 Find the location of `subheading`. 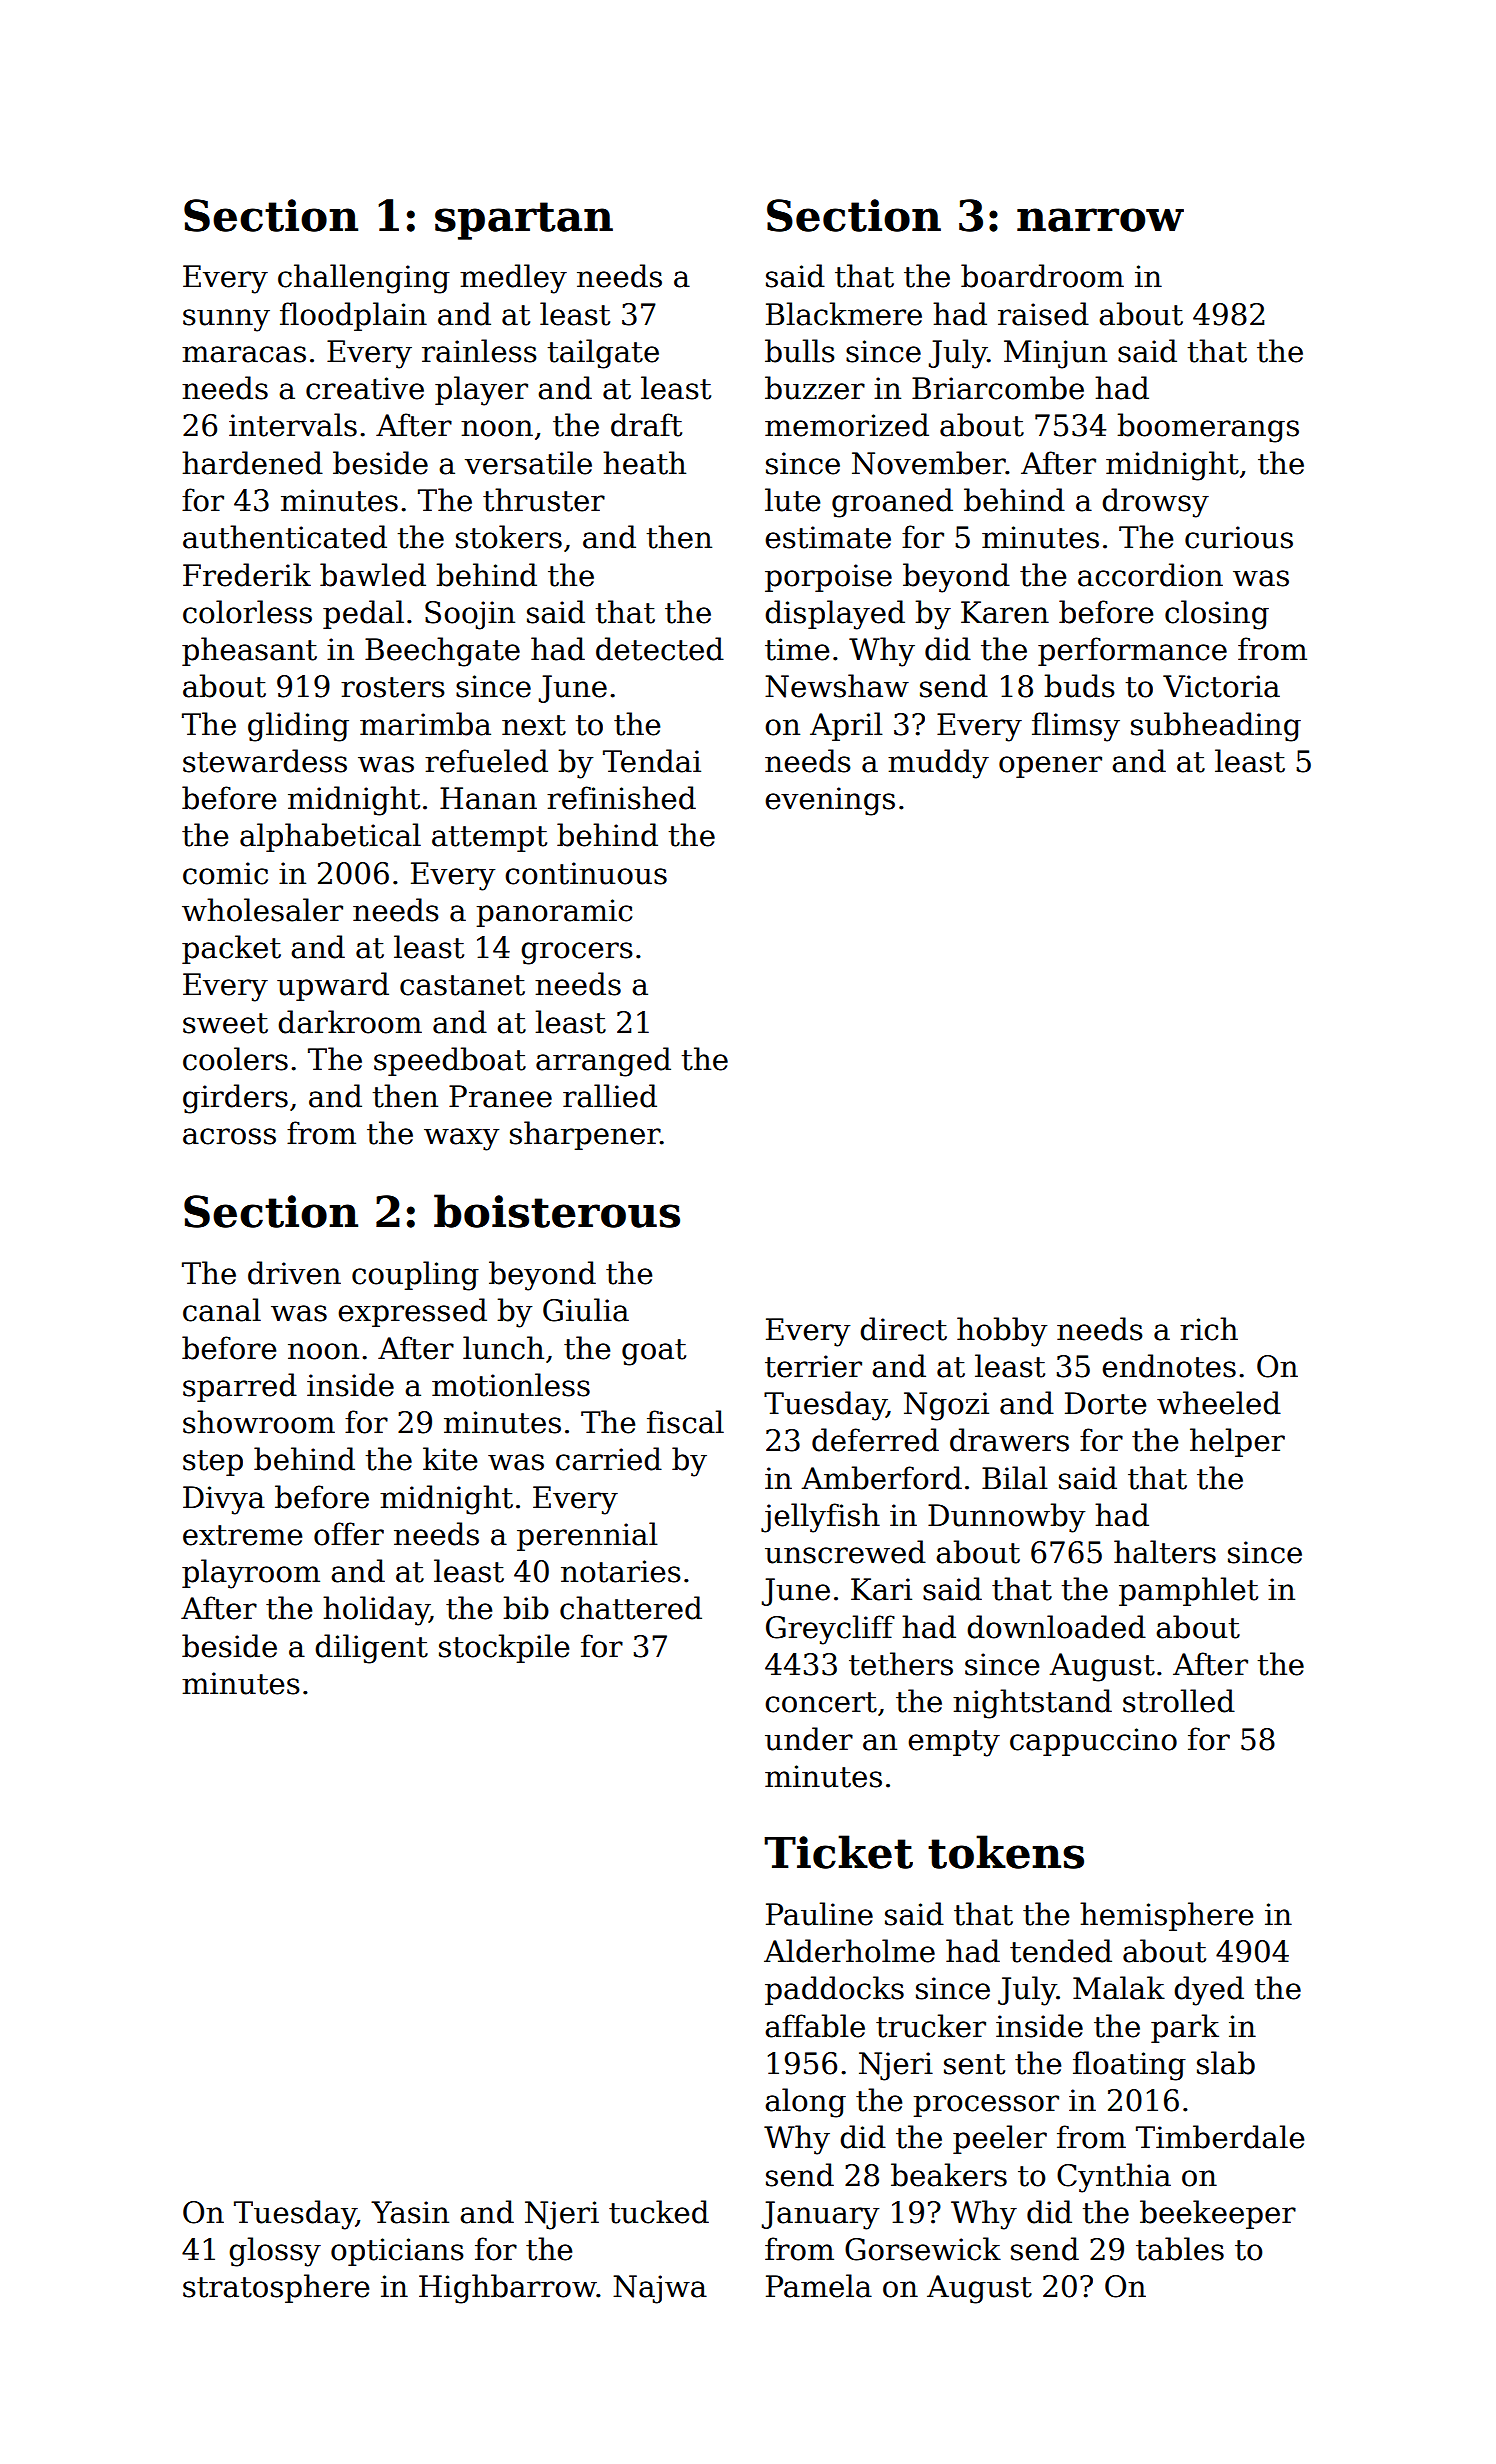

subheading is located at coordinates (1216, 727).
